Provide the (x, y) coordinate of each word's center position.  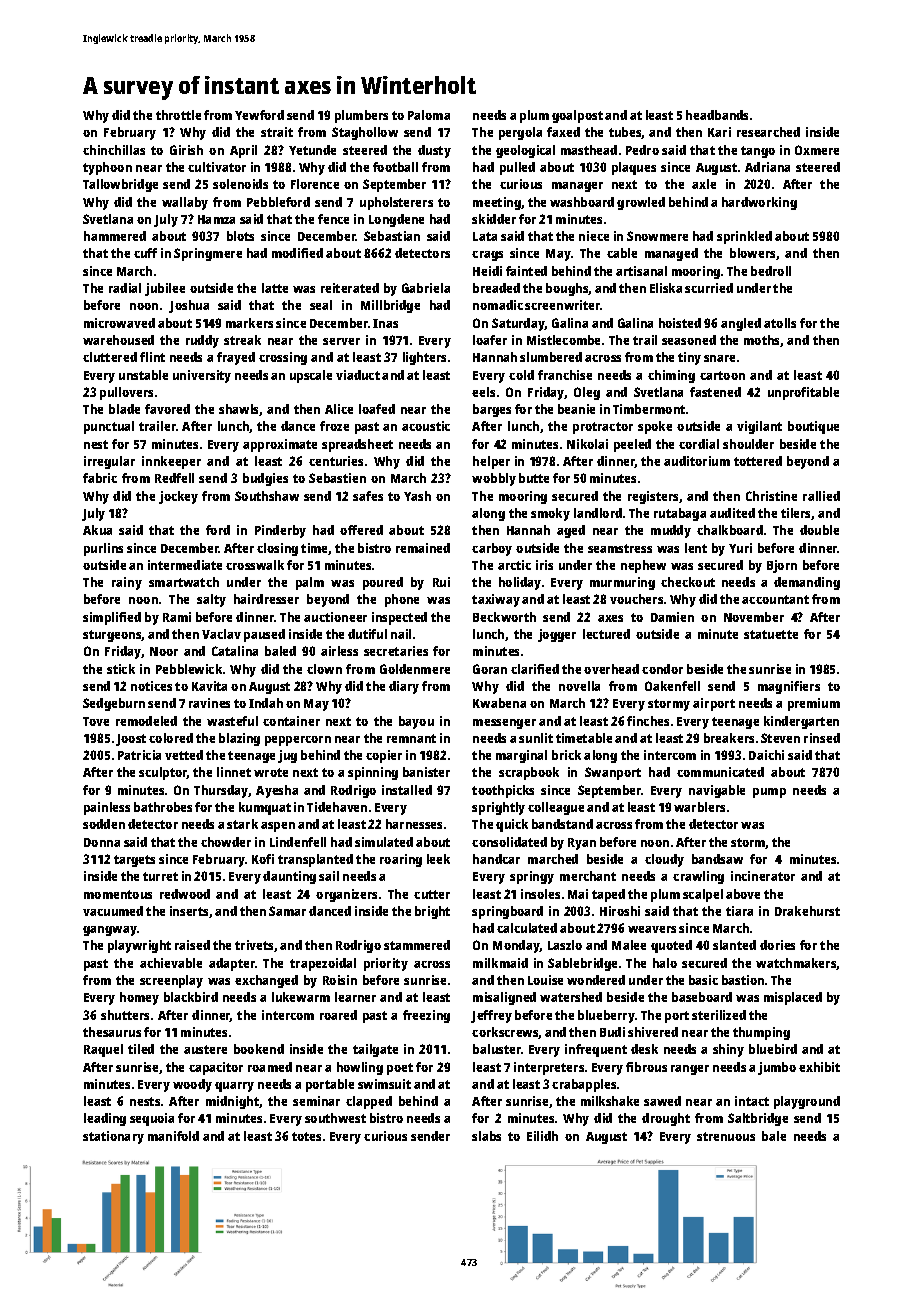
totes (306, 1136)
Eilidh (542, 1136)
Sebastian (392, 236)
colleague (556, 808)
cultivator (217, 167)
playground (807, 1102)
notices (151, 686)
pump (769, 793)
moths (761, 340)
